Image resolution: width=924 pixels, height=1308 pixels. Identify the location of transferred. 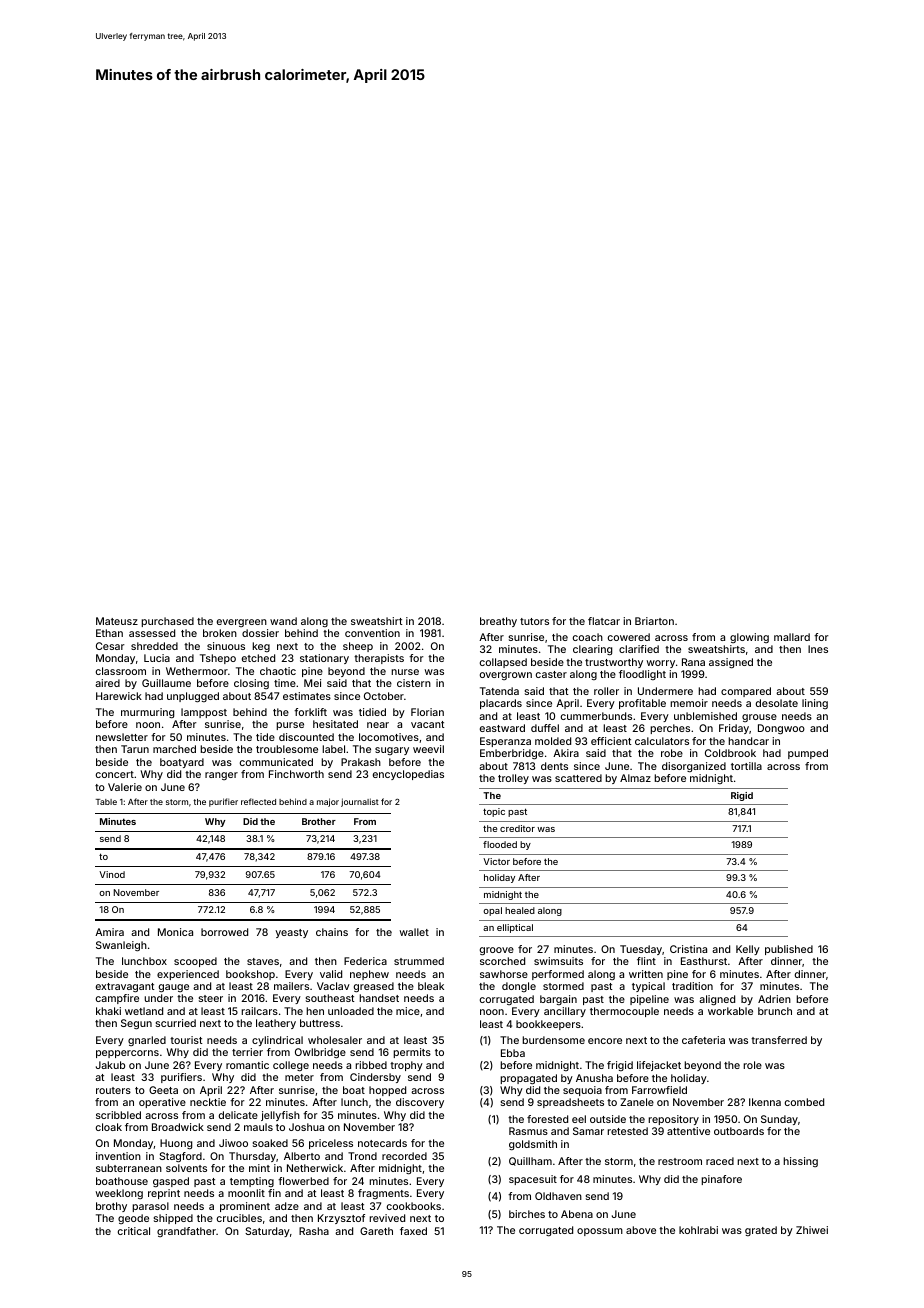
(779, 1040).
